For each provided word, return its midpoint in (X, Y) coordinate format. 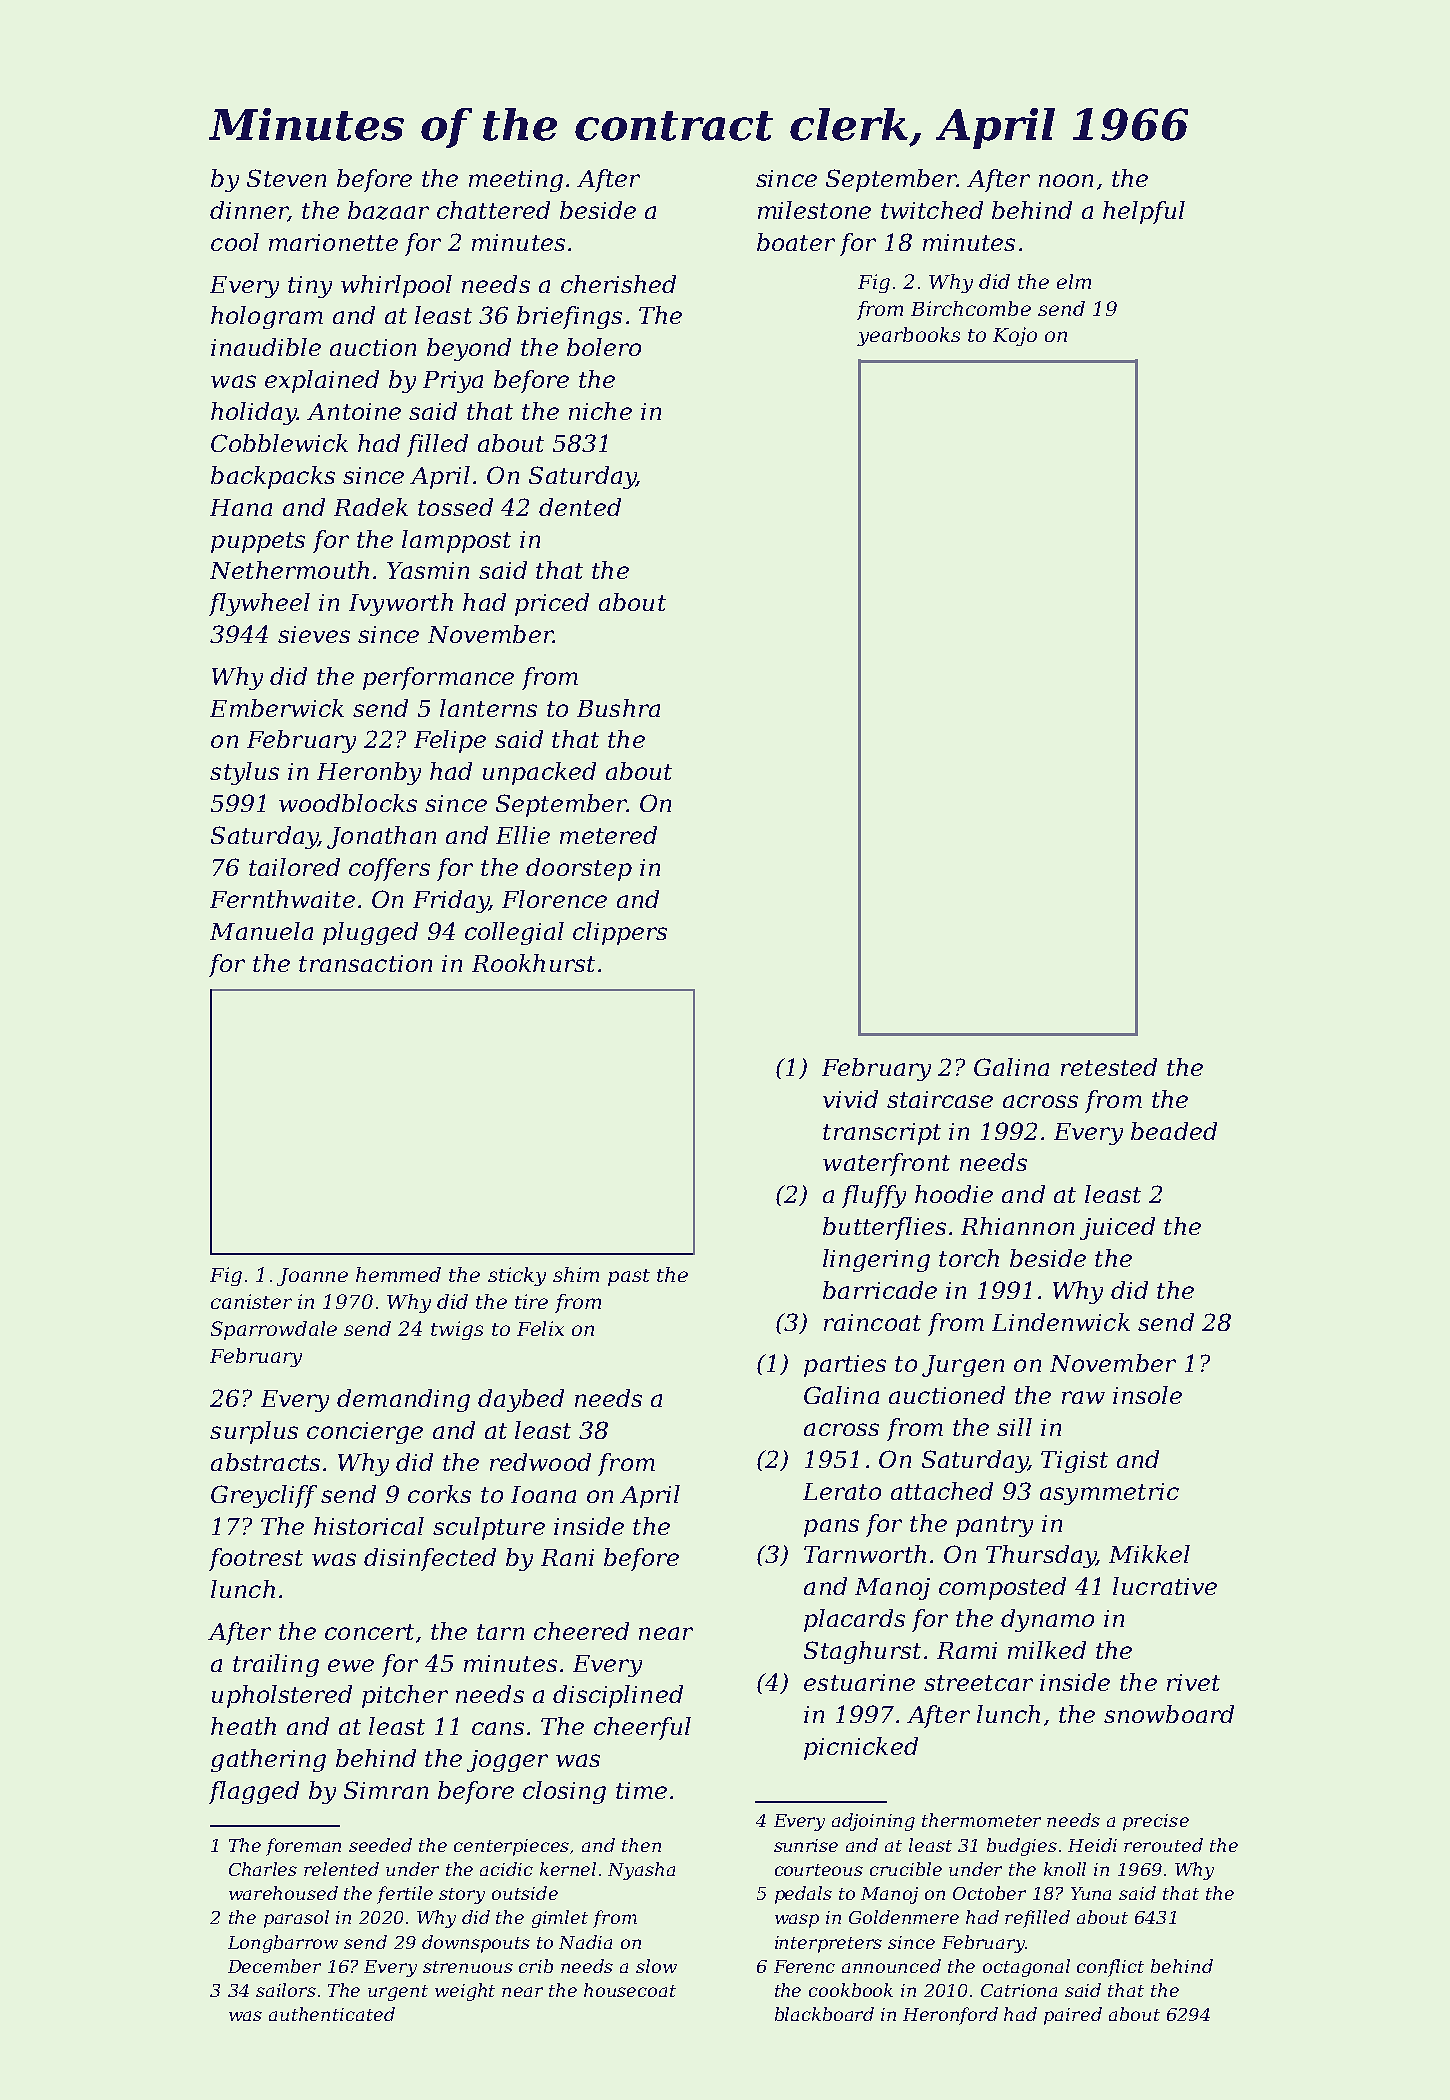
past (629, 1277)
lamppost (456, 541)
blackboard (824, 2014)
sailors (286, 1990)
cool (235, 242)
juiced (1117, 1228)
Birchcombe (971, 308)
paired (1073, 2016)
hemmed (398, 1274)
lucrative (1165, 1586)
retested (1109, 1067)
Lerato (842, 1491)
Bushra (618, 708)
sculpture (489, 1528)
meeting (516, 181)
